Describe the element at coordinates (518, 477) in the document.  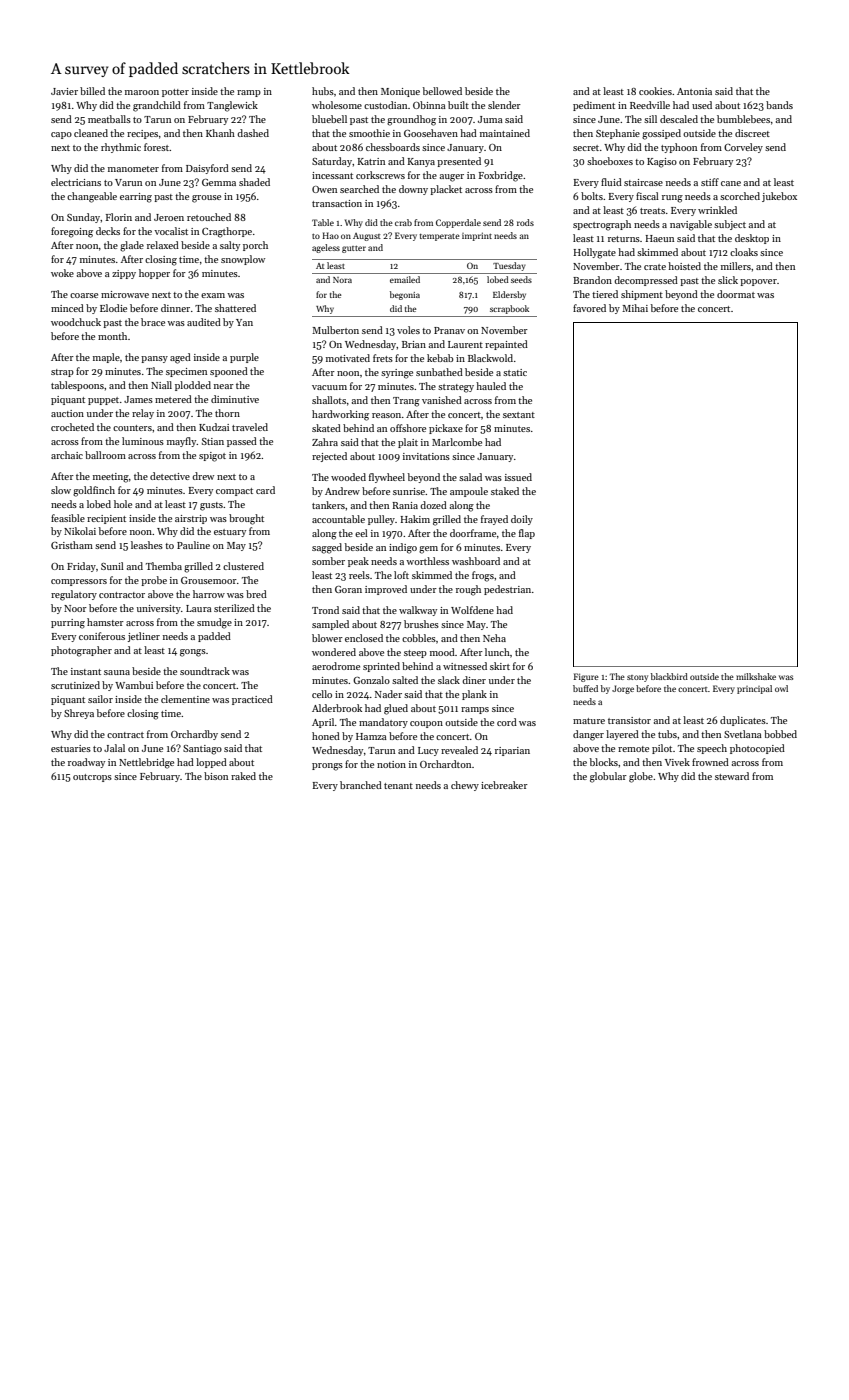
I see `issued` at that location.
